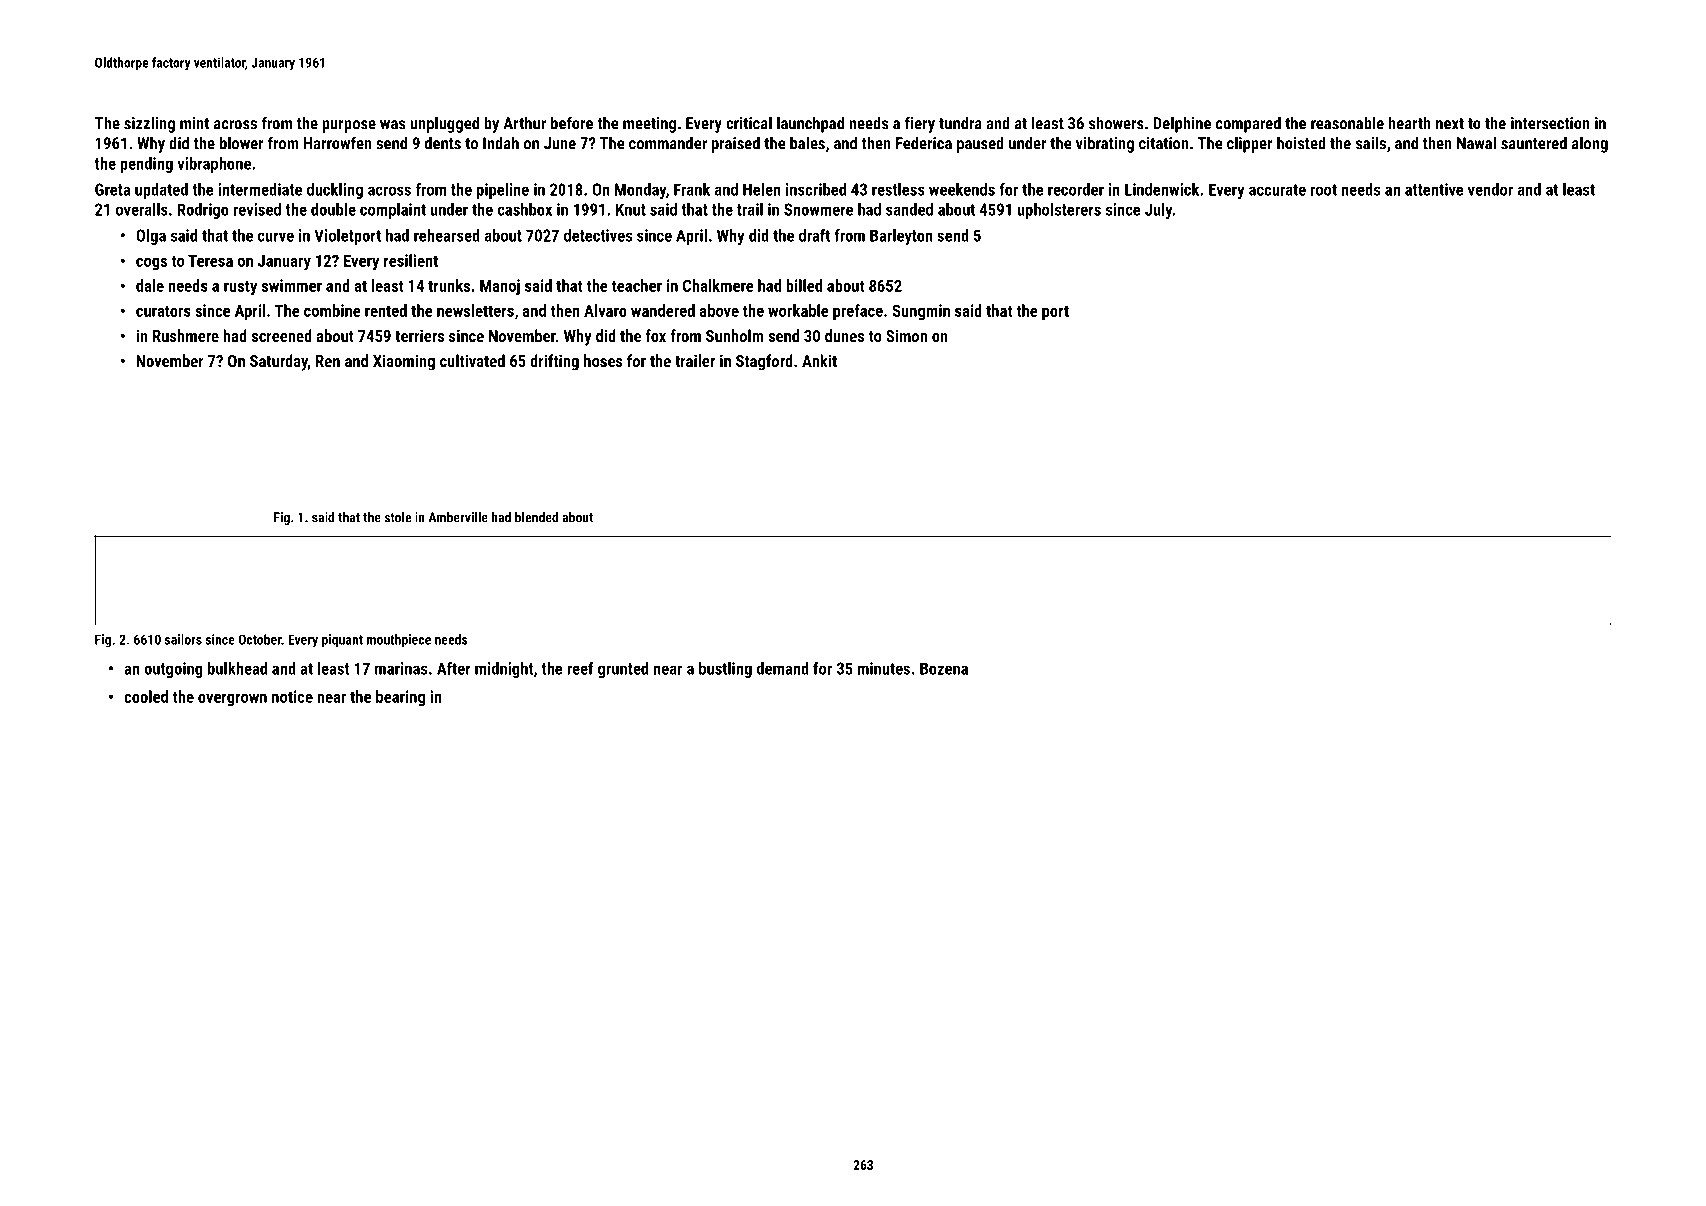  Describe the element at coordinates (819, 360) in the document. I see `Ankit` at that location.
